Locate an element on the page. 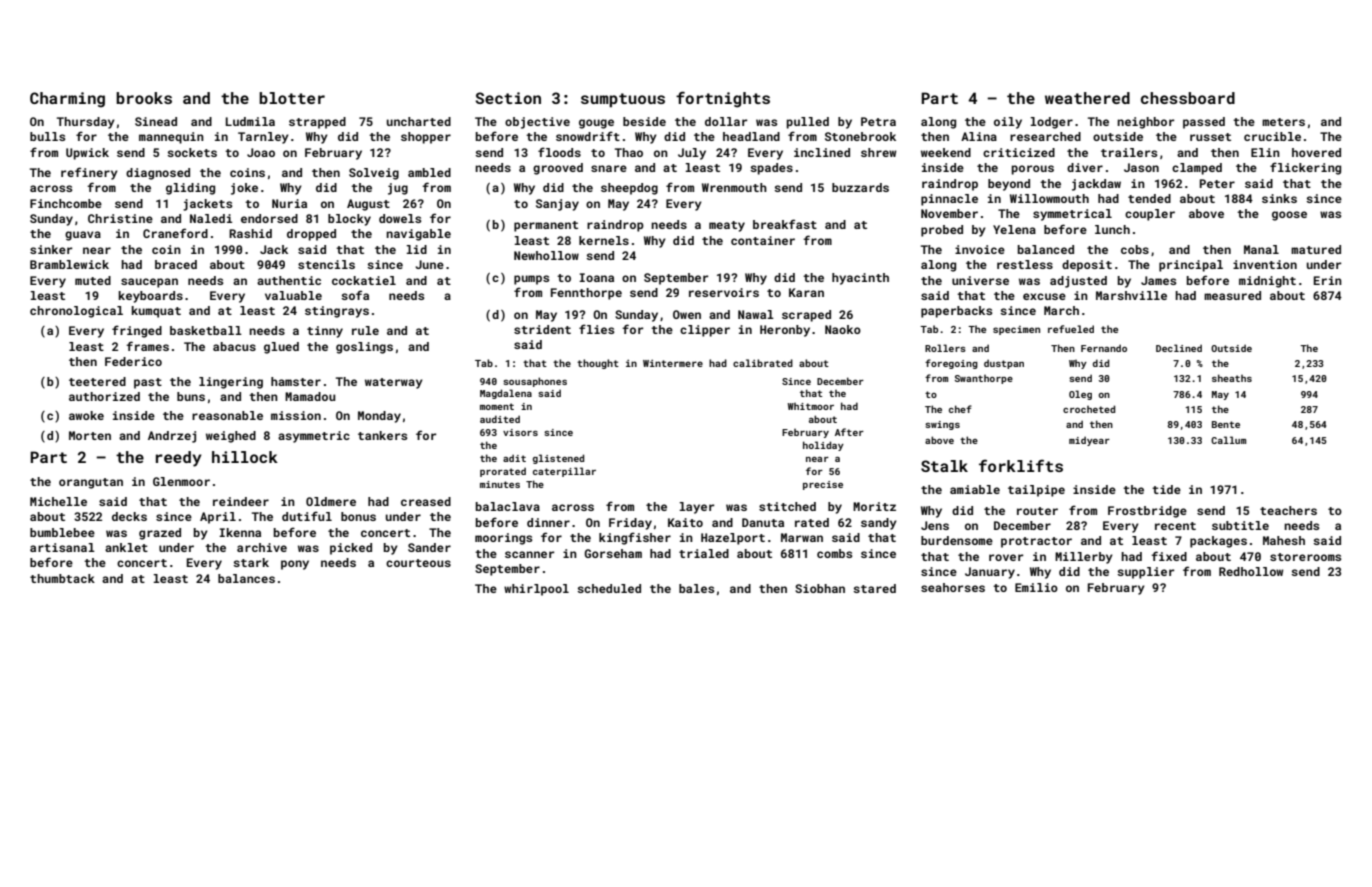 Image resolution: width=1372 pixels, height=887 pixels. asymmetric is located at coordinates (314, 437).
